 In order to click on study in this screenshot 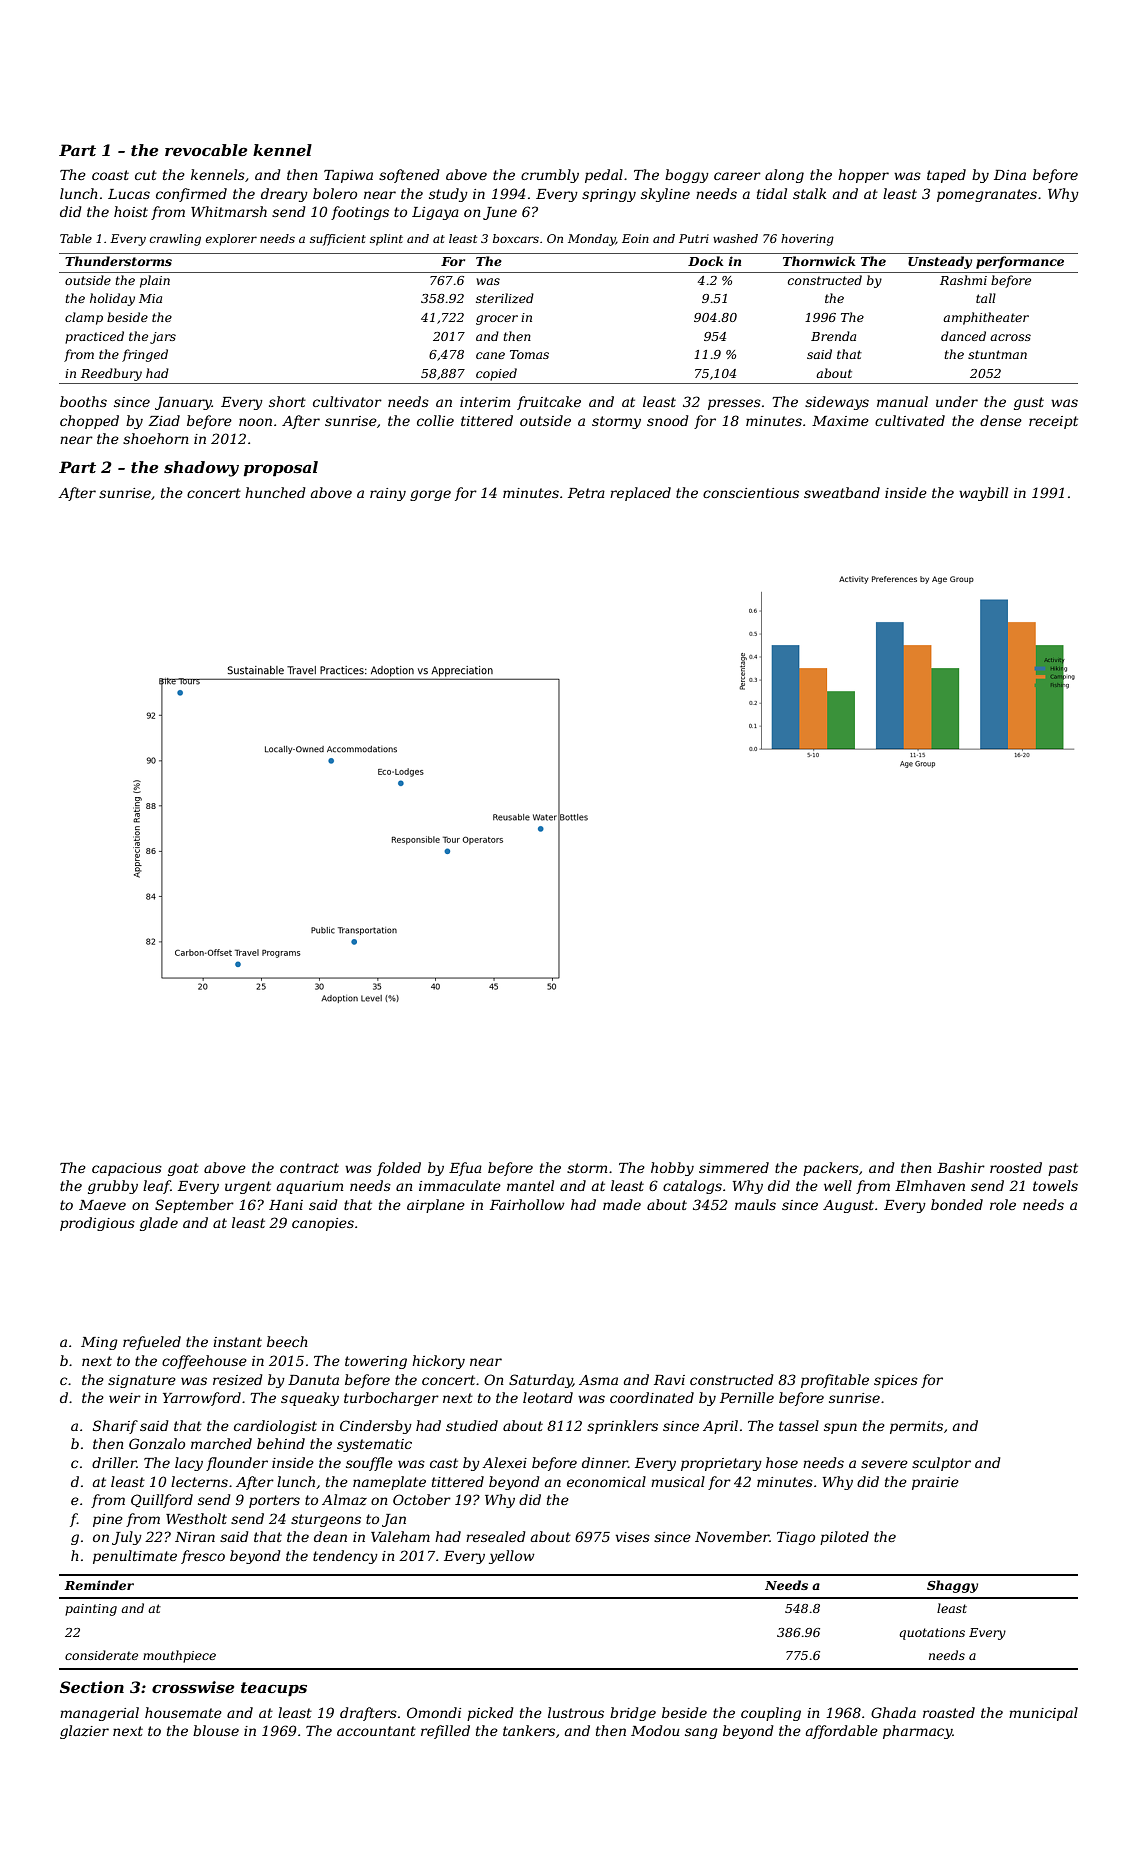, I will do `click(448, 195)`.
